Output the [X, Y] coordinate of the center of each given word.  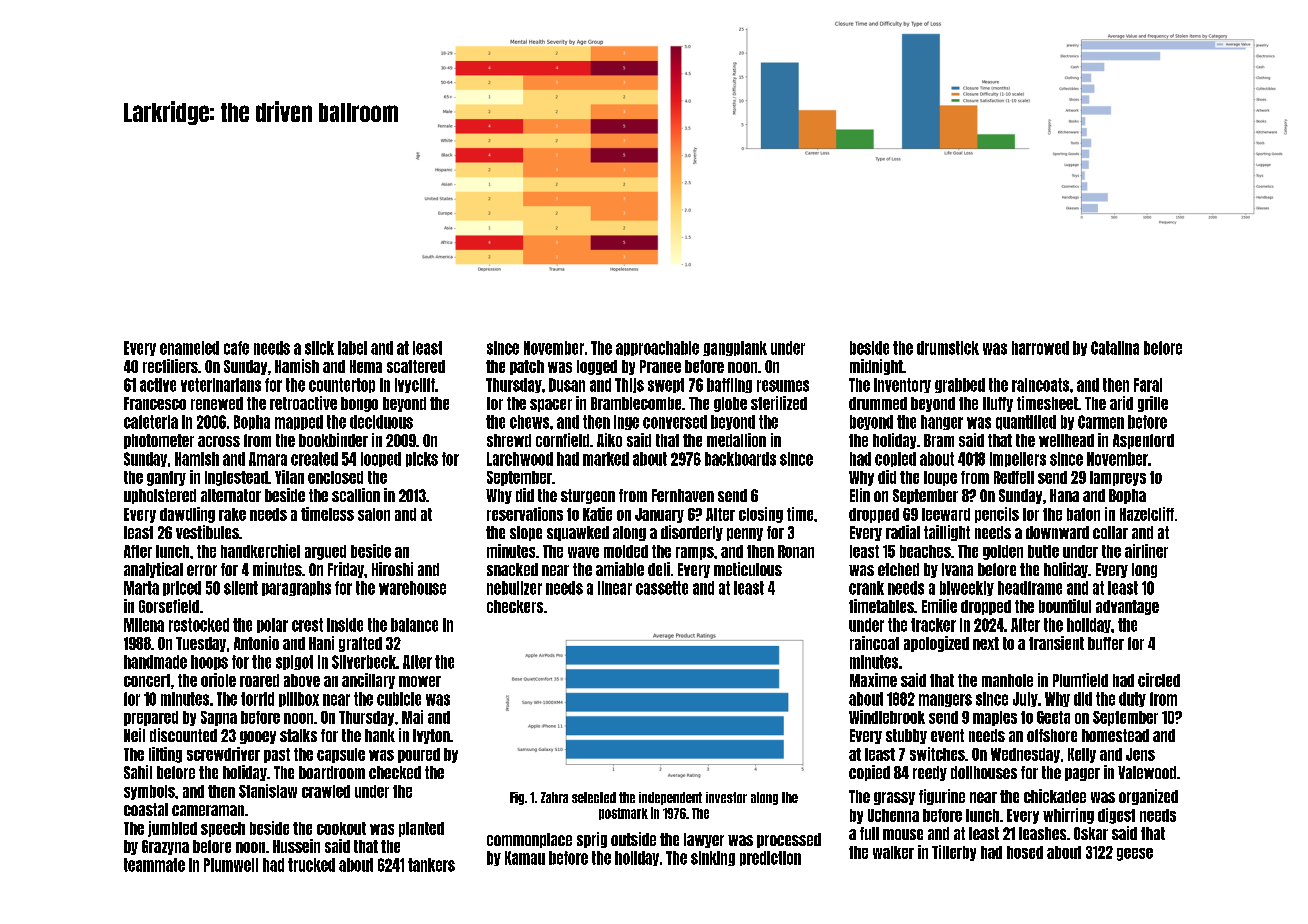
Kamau [525, 858]
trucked [311, 865]
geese [1135, 854]
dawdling [187, 515]
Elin [860, 495]
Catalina [1115, 348]
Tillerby [954, 853]
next [986, 643]
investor [726, 797]
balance [414, 625]
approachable [657, 348]
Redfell [1014, 477]
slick [319, 348]
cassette [662, 588]
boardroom [332, 772]
